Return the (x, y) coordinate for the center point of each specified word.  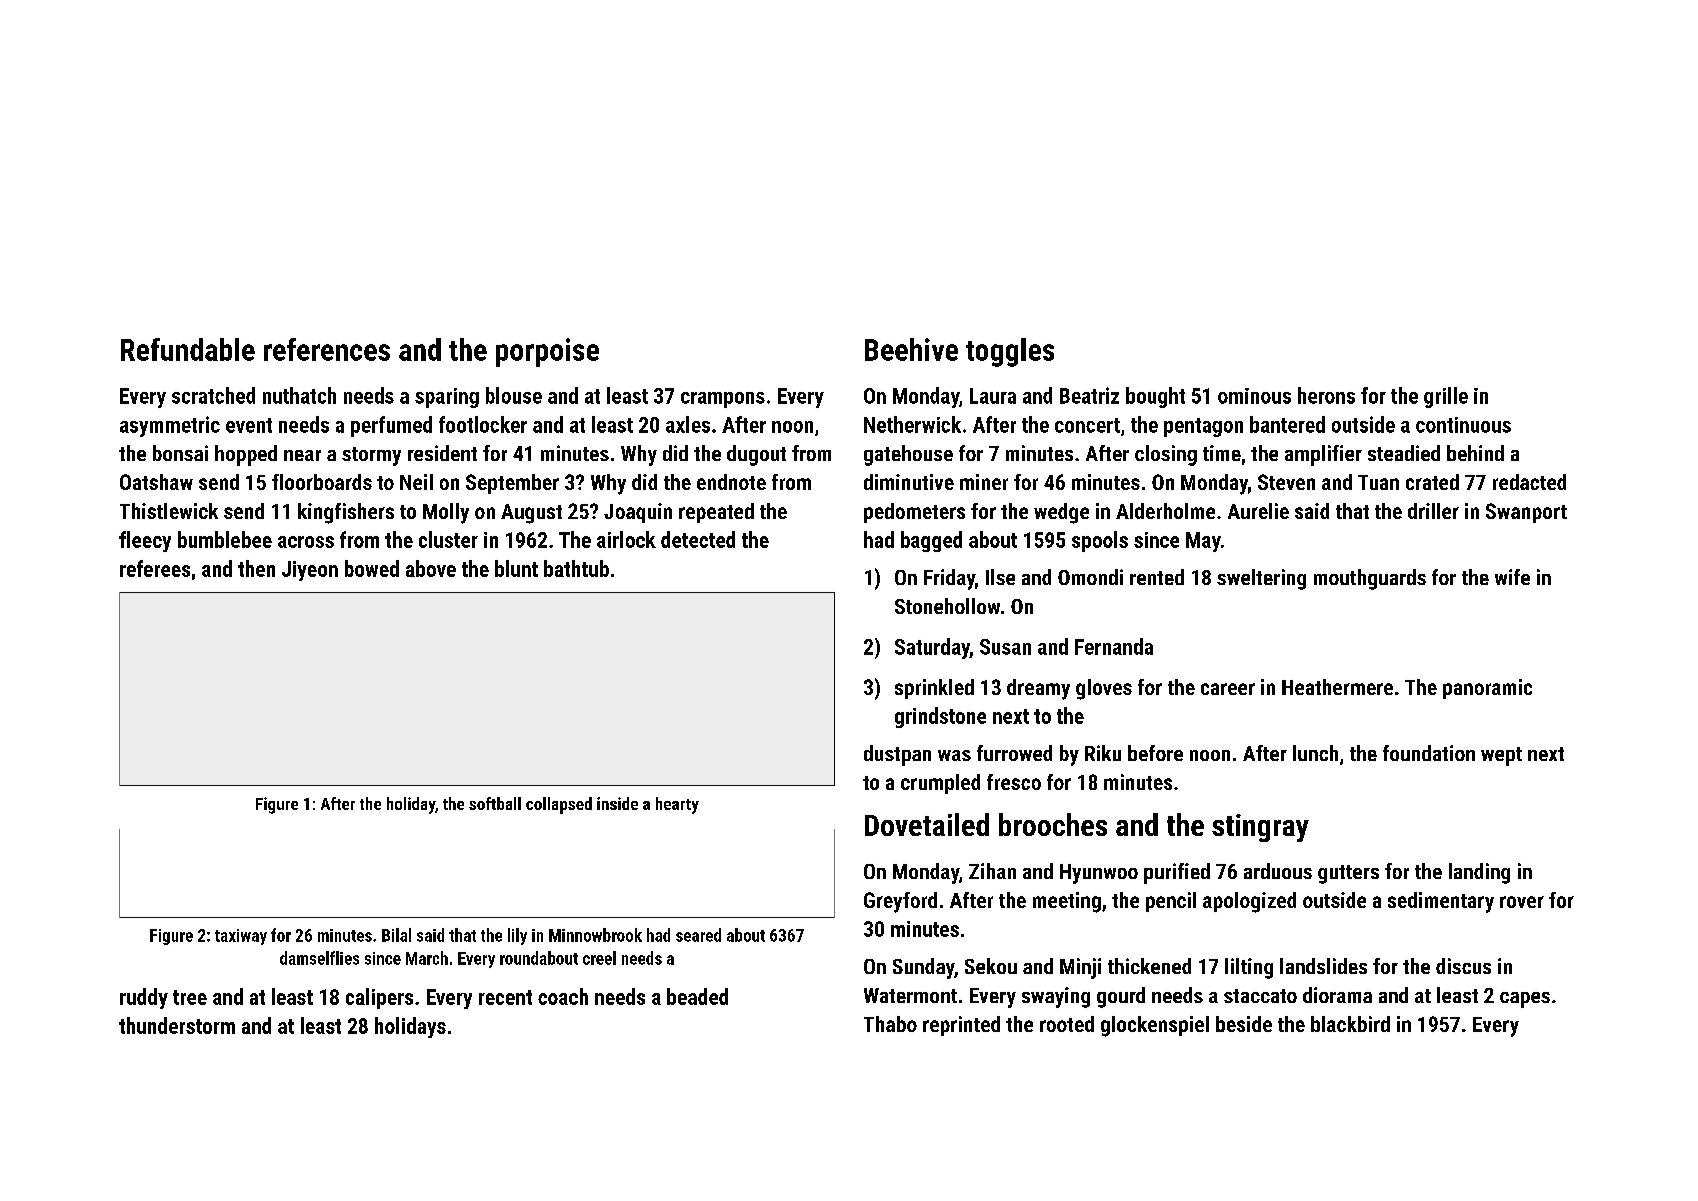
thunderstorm (177, 1025)
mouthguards (1370, 579)
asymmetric (170, 426)
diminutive (909, 482)
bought (1155, 397)
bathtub (576, 568)
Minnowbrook (595, 935)
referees (155, 568)
